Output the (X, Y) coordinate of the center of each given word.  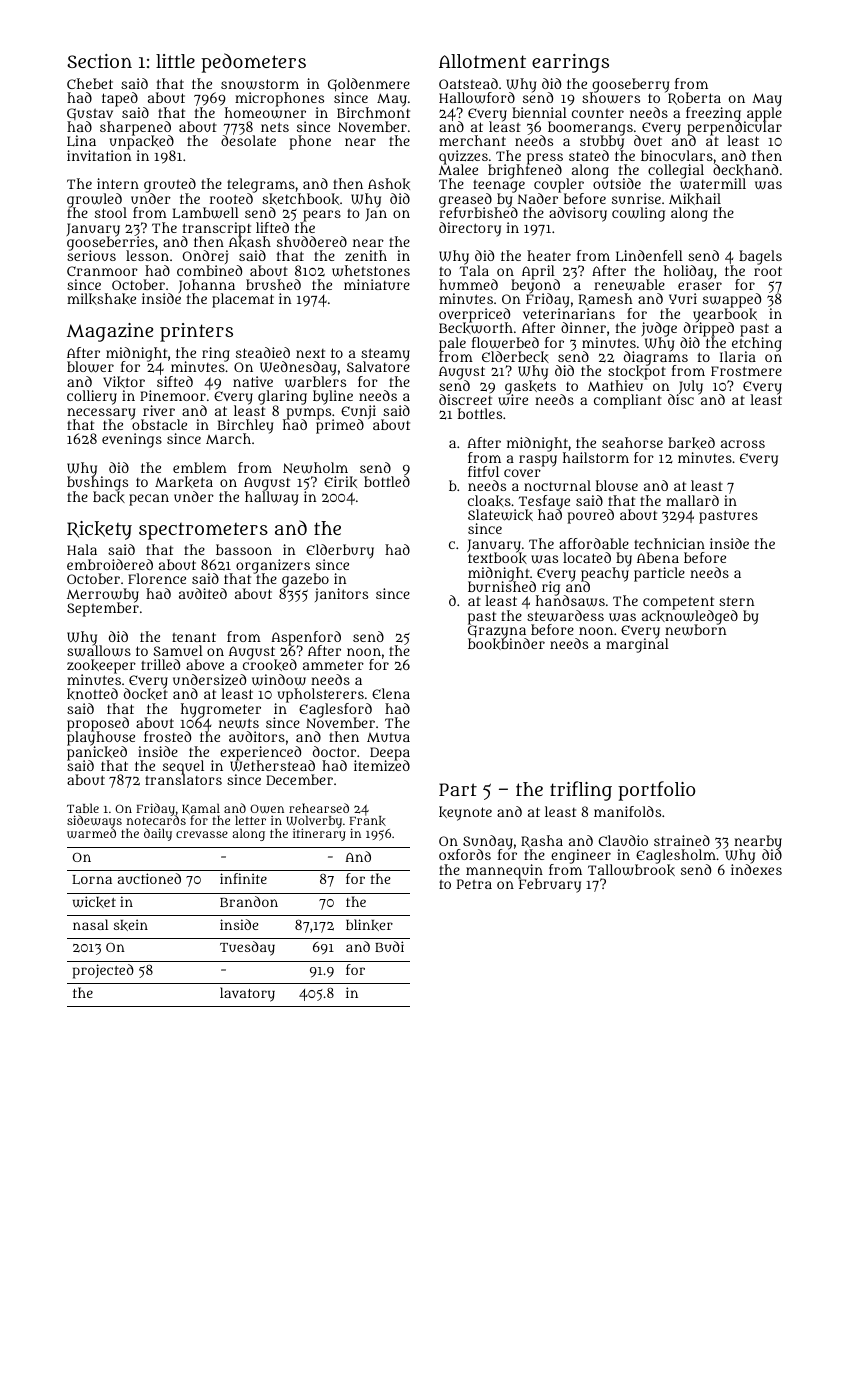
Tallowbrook (631, 870)
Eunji (358, 412)
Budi (389, 946)
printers (196, 332)
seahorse (632, 442)
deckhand (745, 170)
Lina (81, 140)
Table (83, 808)
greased (465, 200)
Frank (367, 821)
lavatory (247, 994)
